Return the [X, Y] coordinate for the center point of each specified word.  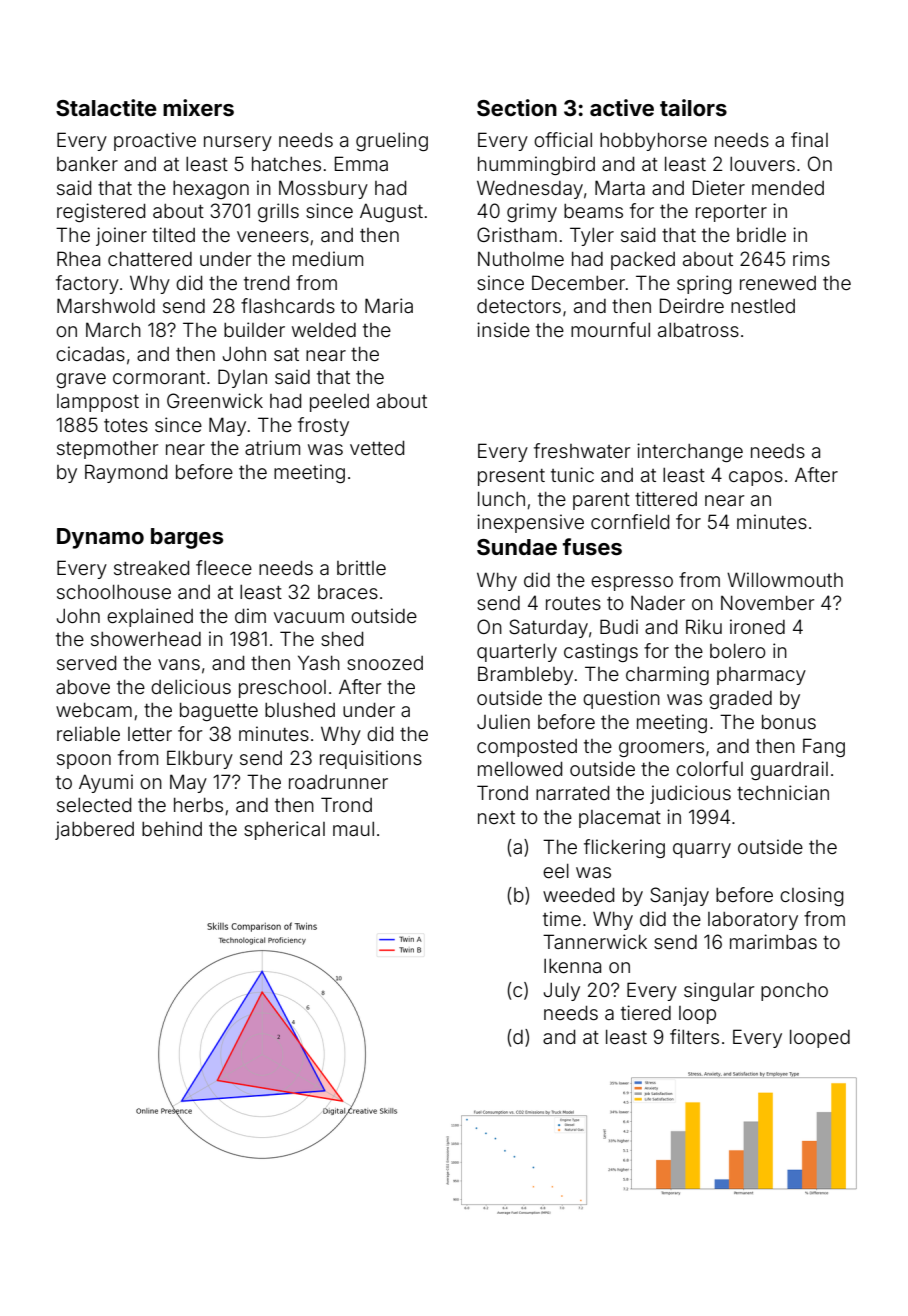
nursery [238, 143]
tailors [693, 107]
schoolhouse [114, 592]
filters [694, 1036]
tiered [646, 1012]
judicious [690, 794]
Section [517, 108]
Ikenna [572, 966]
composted [527, 748]
